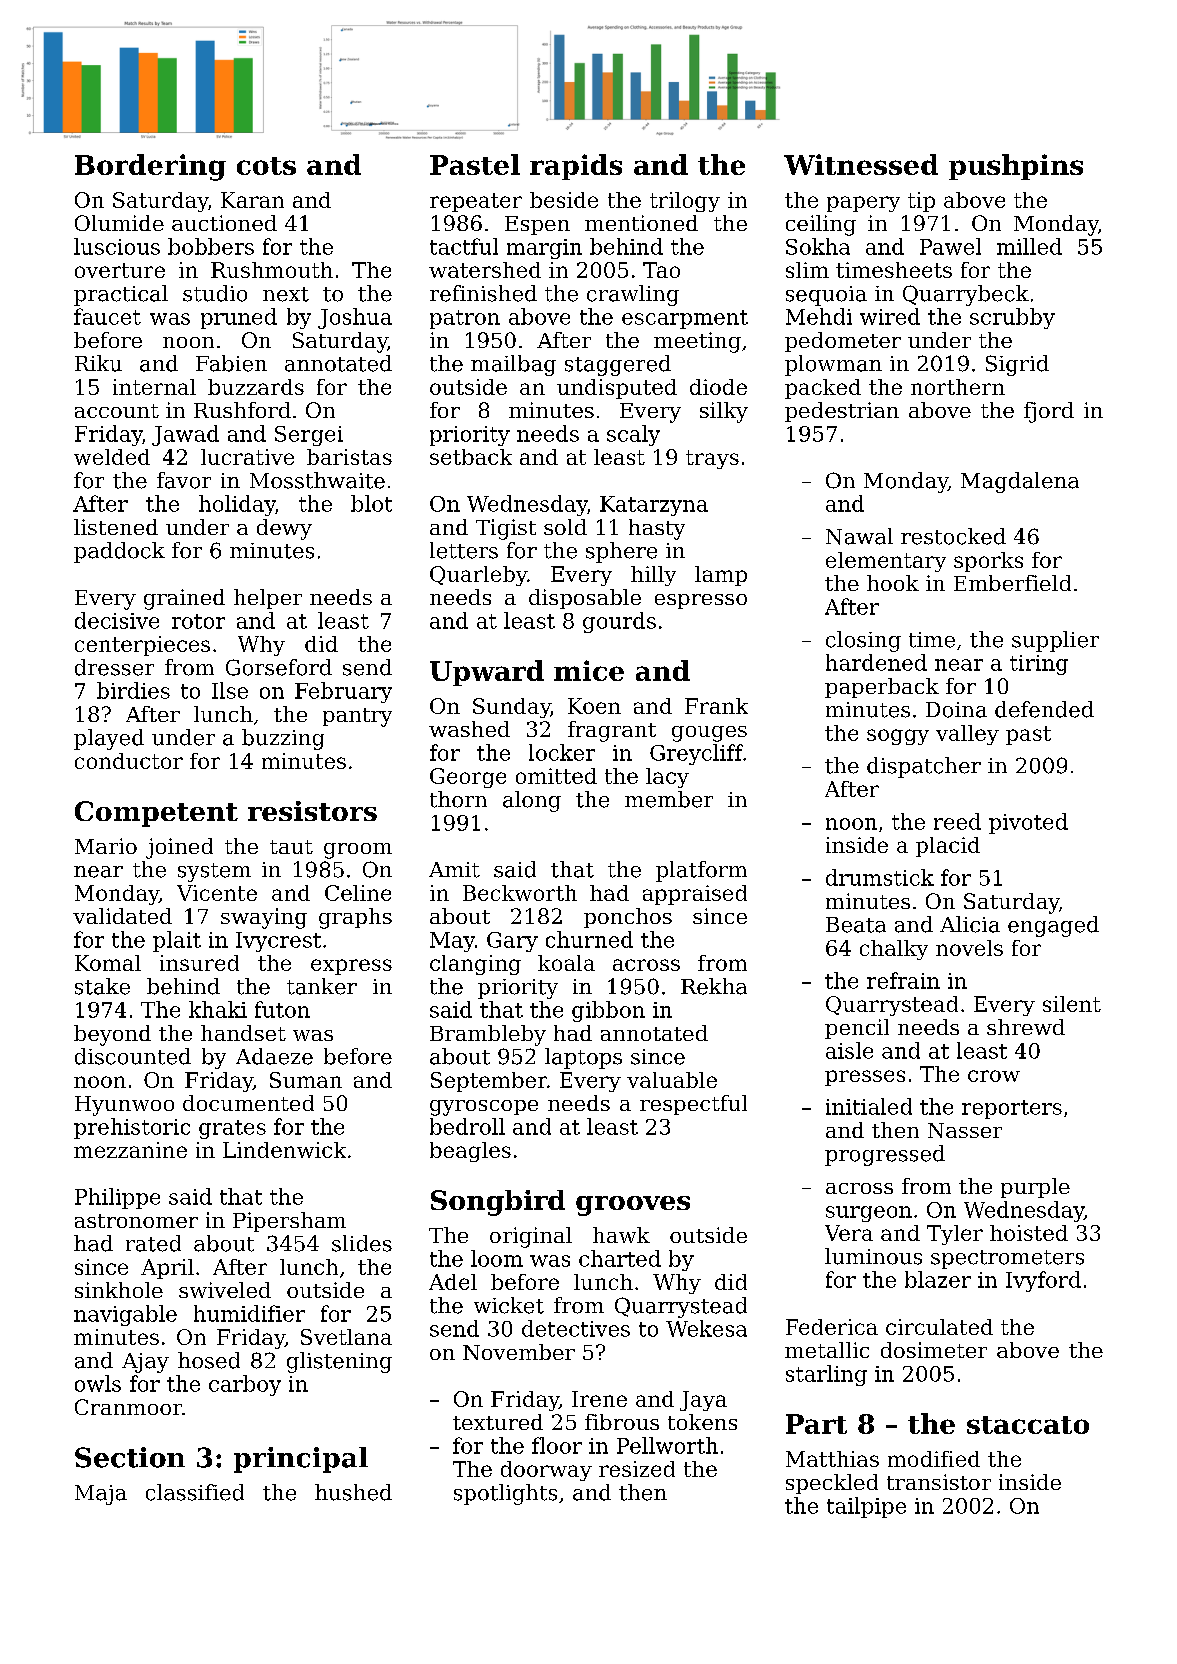  What do you see at coordinates (476, 202) in the screenshot?
I see `repeater` at bounding box center [476, 202].
